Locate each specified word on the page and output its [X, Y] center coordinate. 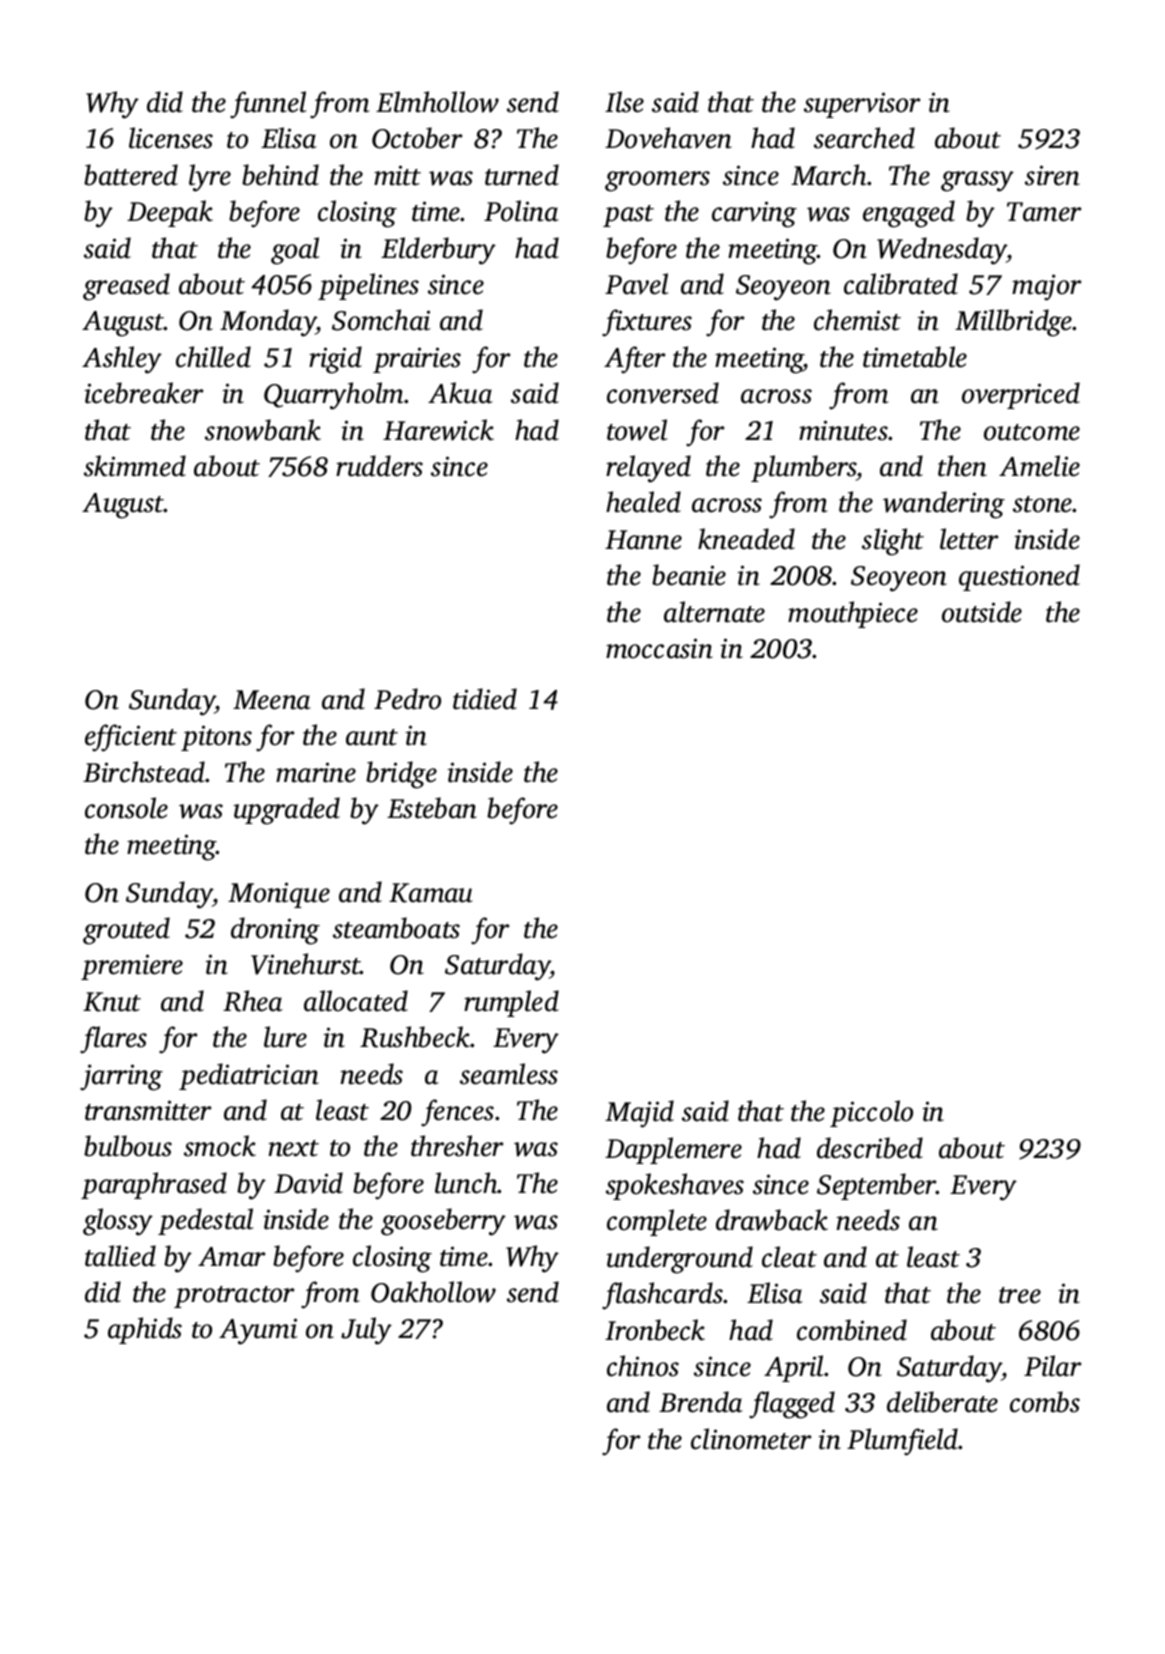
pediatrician [249, 1076]
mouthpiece [853, 614]
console [126, 808]
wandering [944, 505]
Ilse [624, 102]
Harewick [438, 430]
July [366, 1331]
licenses [171, 138]
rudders [379, 466]
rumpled [511, 1003]
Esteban [432, 808]
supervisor [862, 105]
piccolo [871, 1113]
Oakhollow [433, 1292]
